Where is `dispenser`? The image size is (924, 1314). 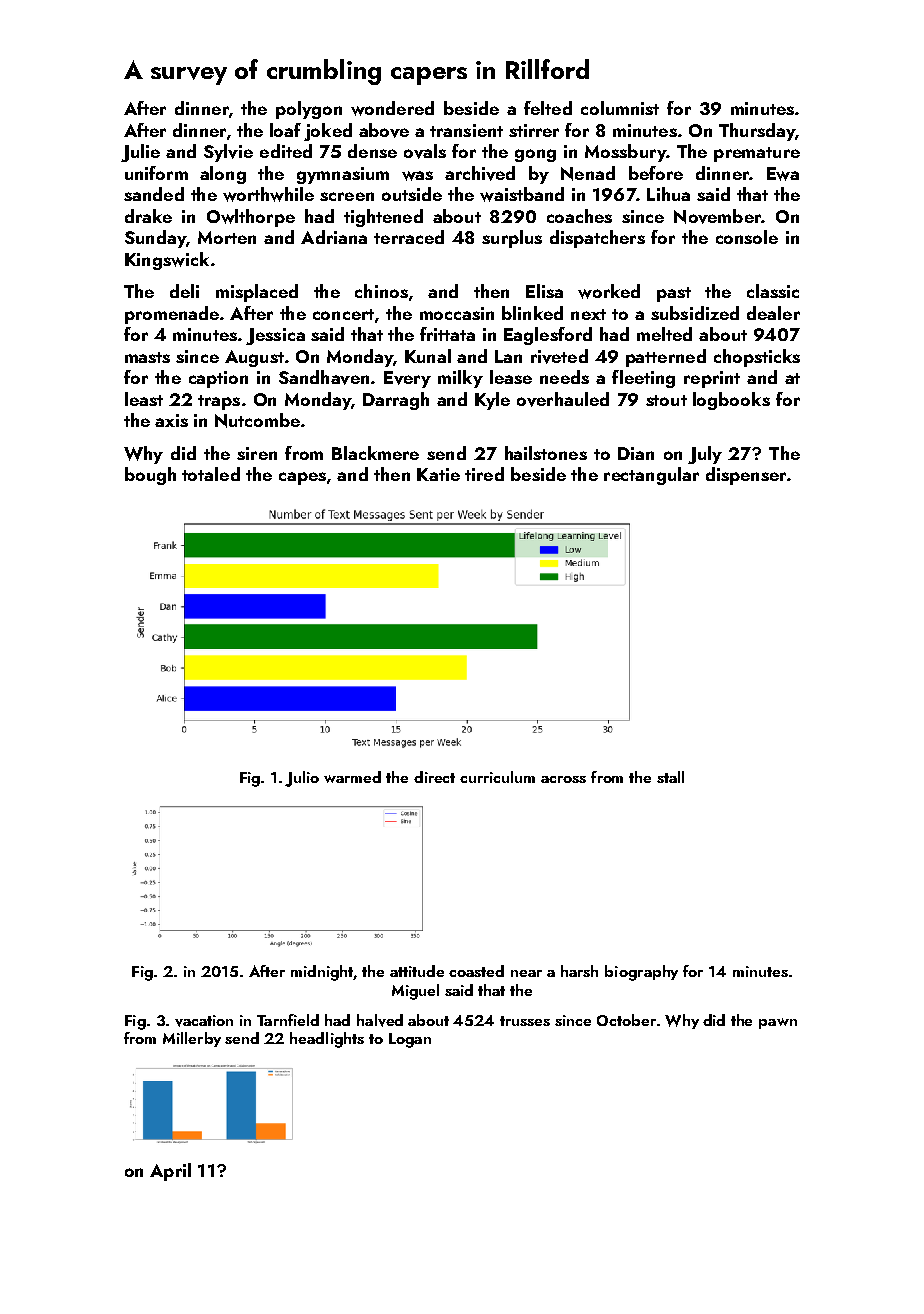 dispenser is located at coordinates (746, 476).
